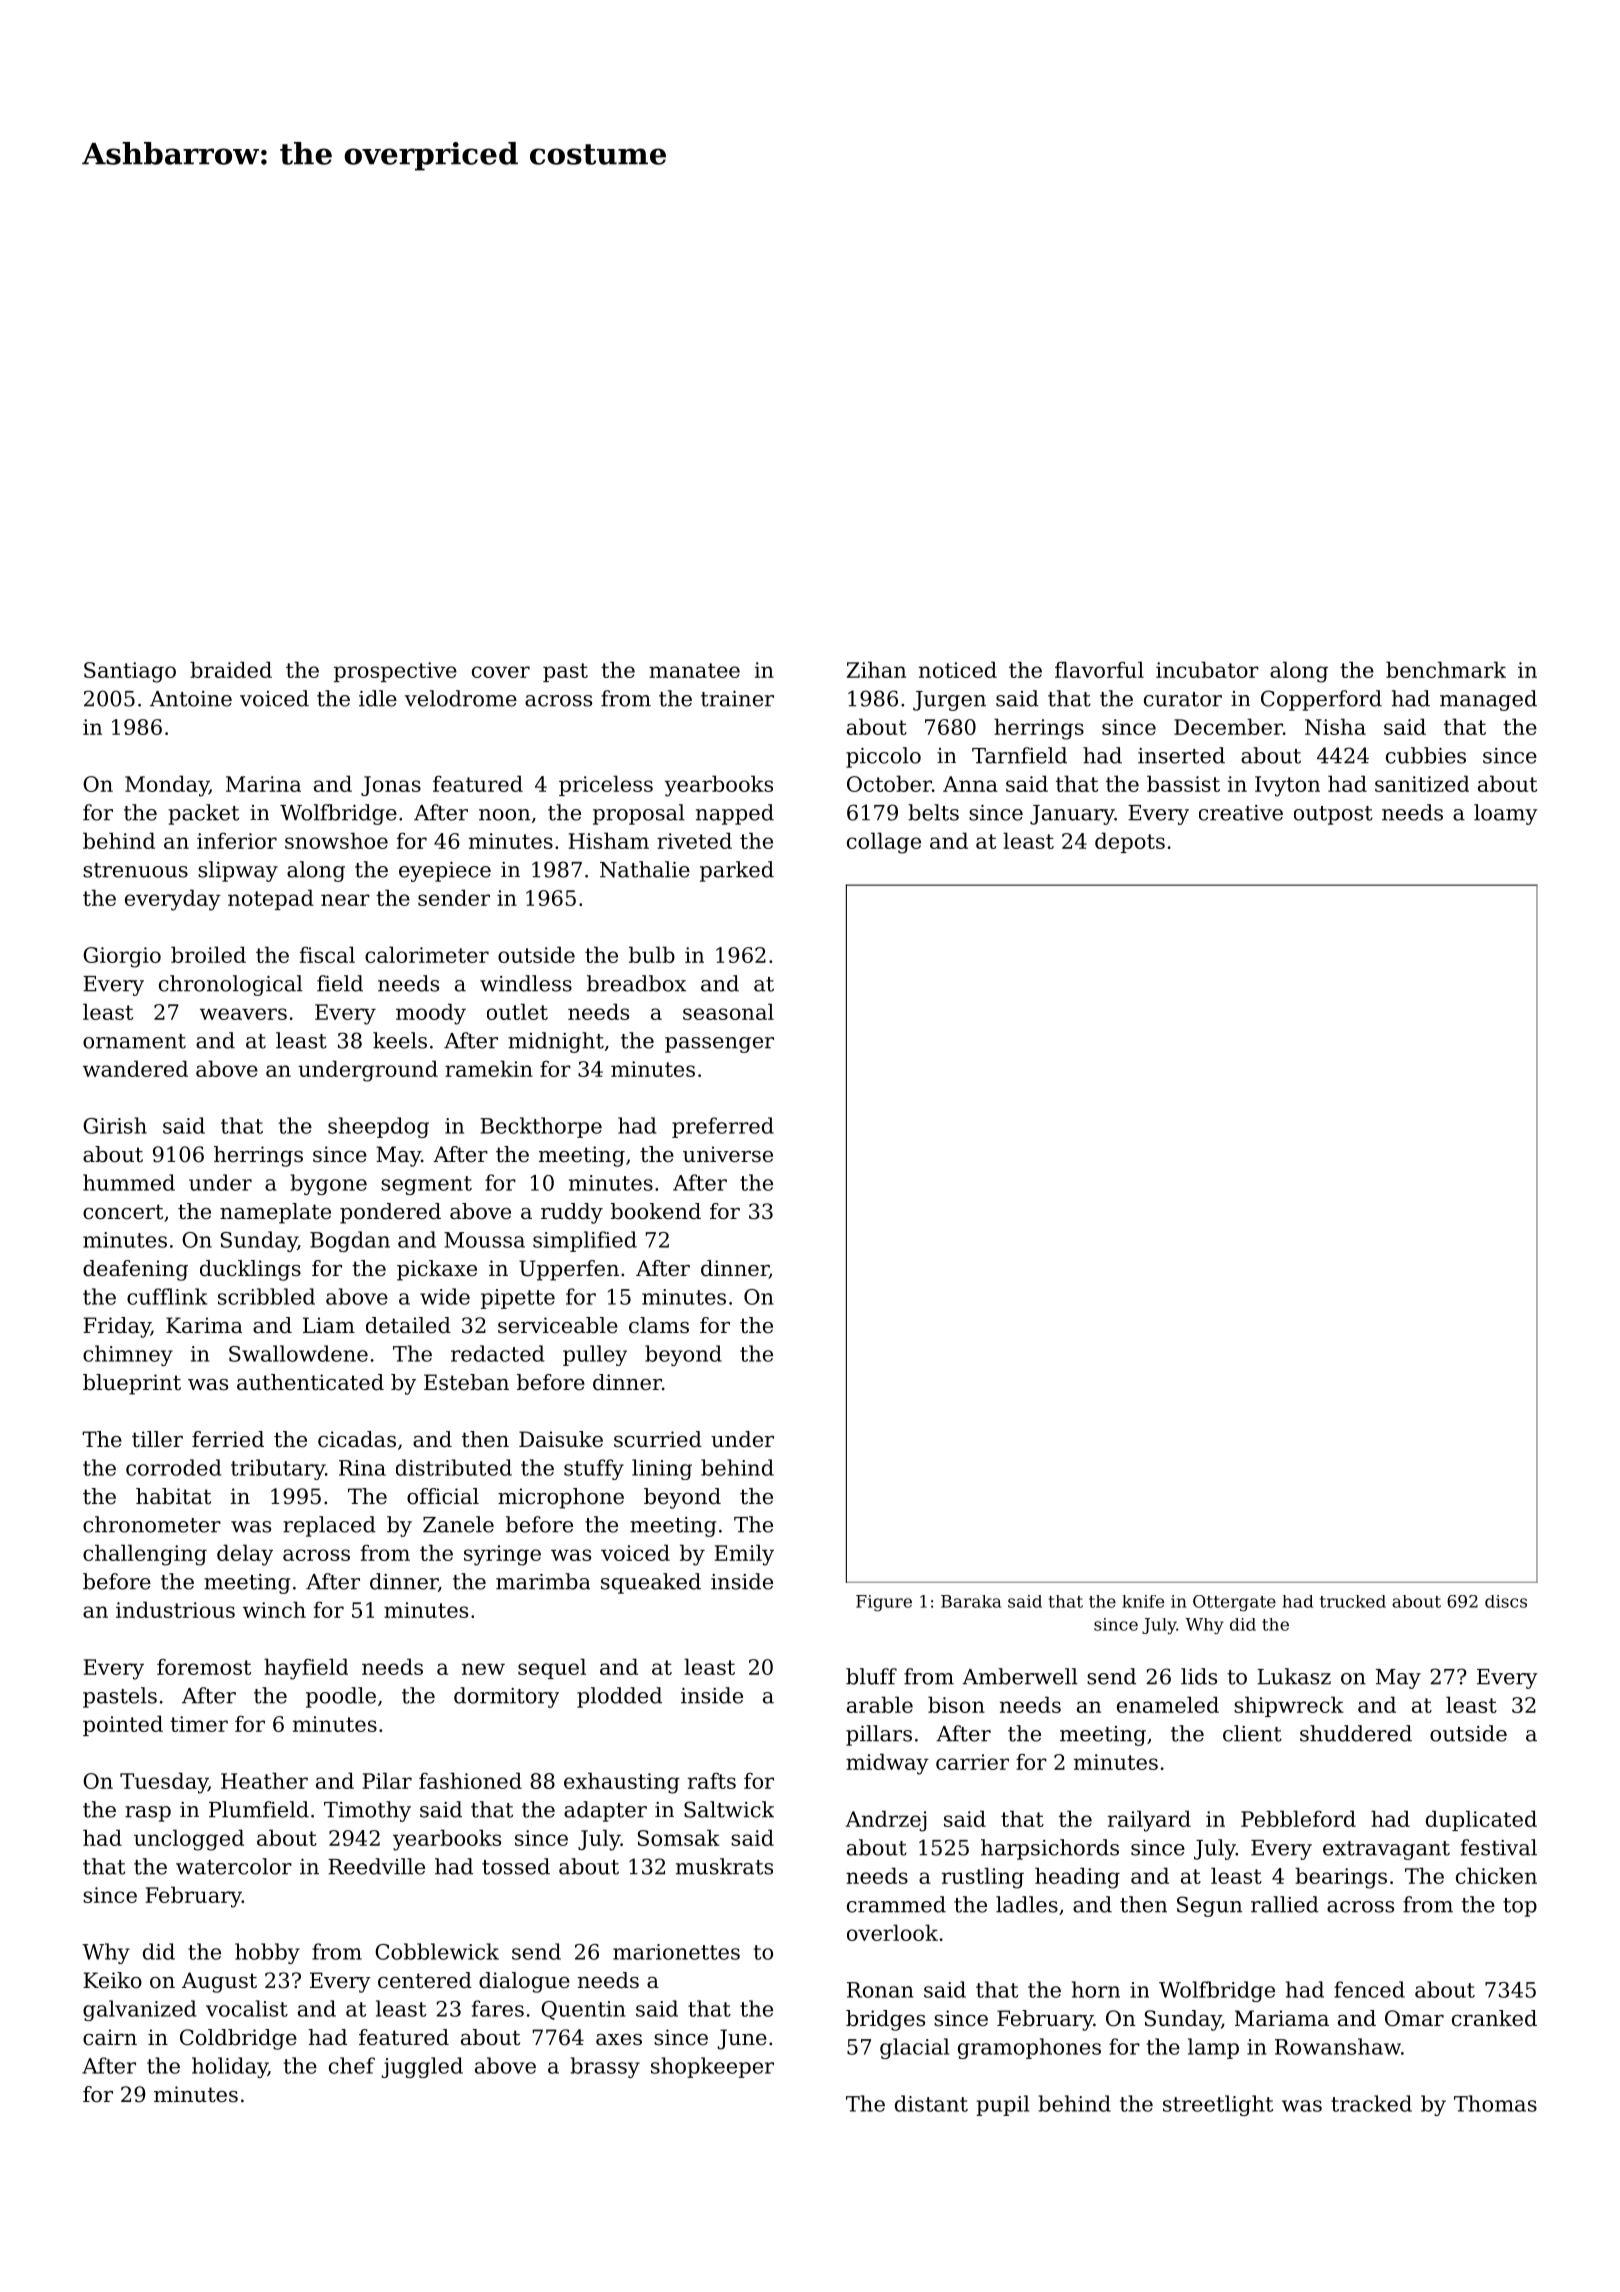 The image size is (1620, 2292). Describe the element at coordinates (1234, 1603) in the screenshot. I see `Ottergate` at that location.
